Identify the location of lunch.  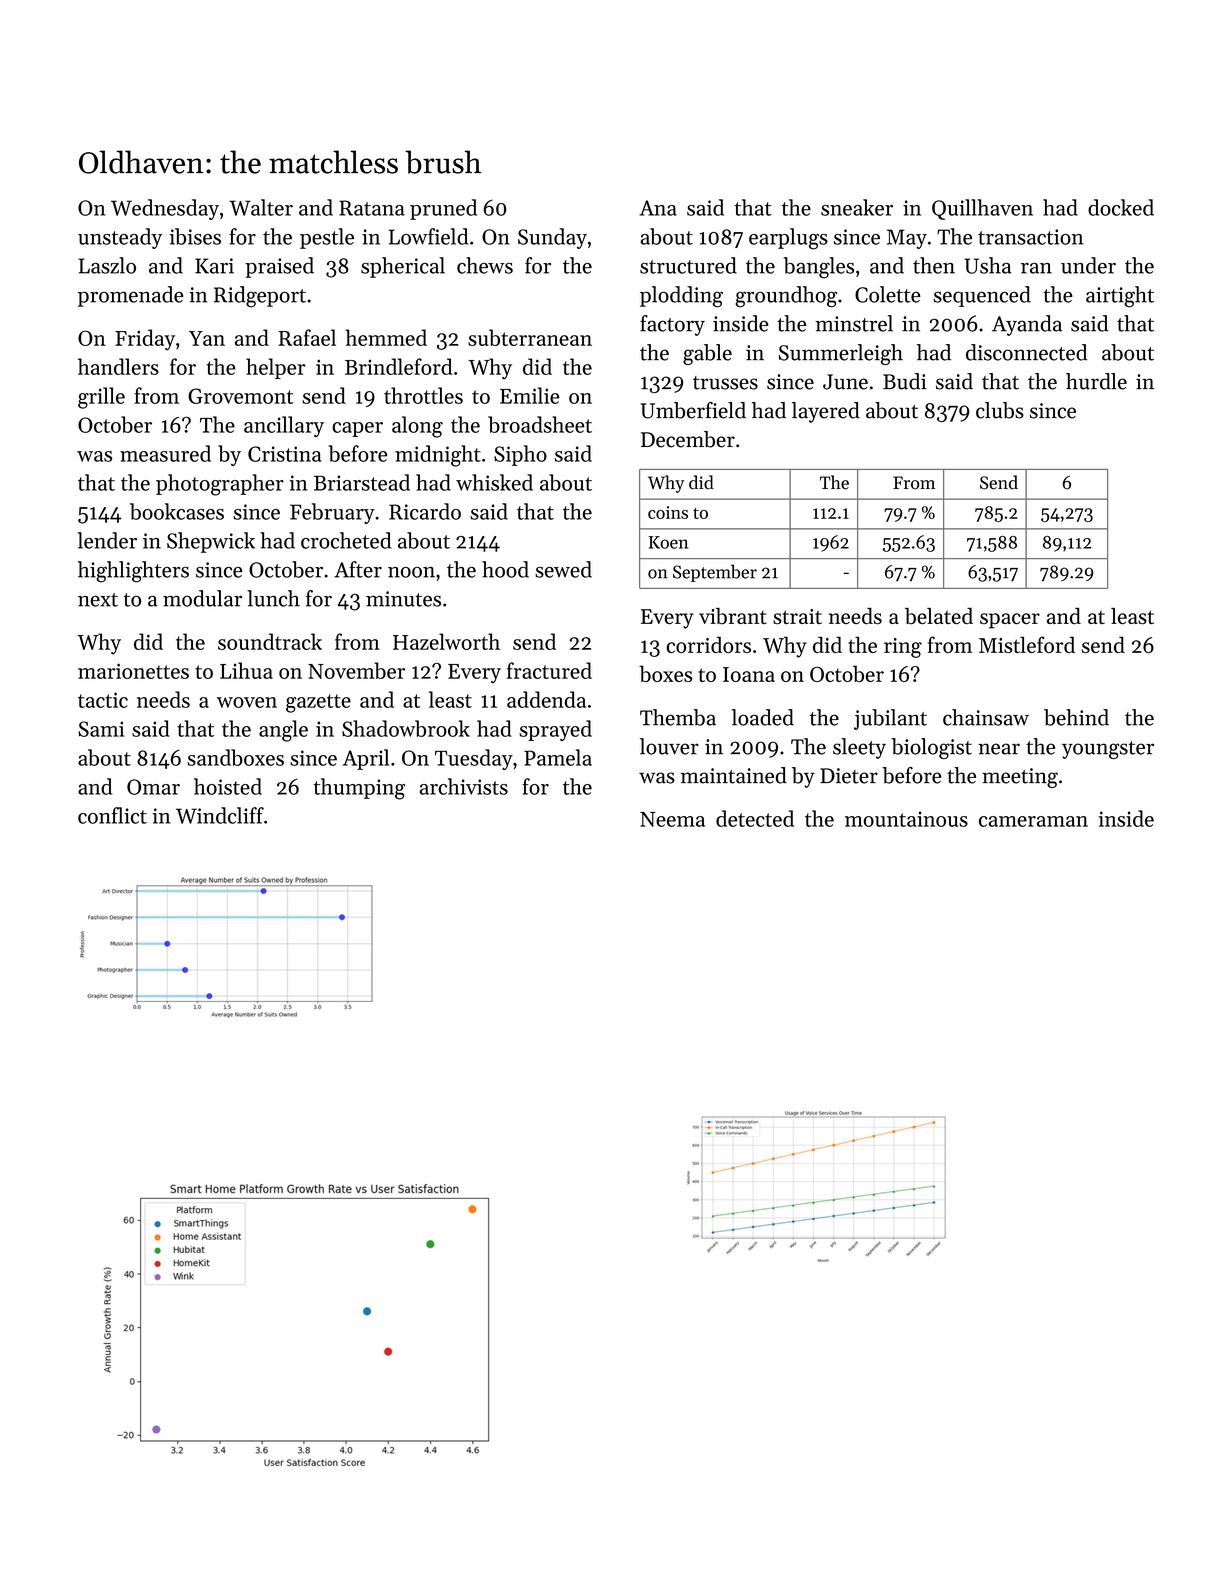
(273, 598).
